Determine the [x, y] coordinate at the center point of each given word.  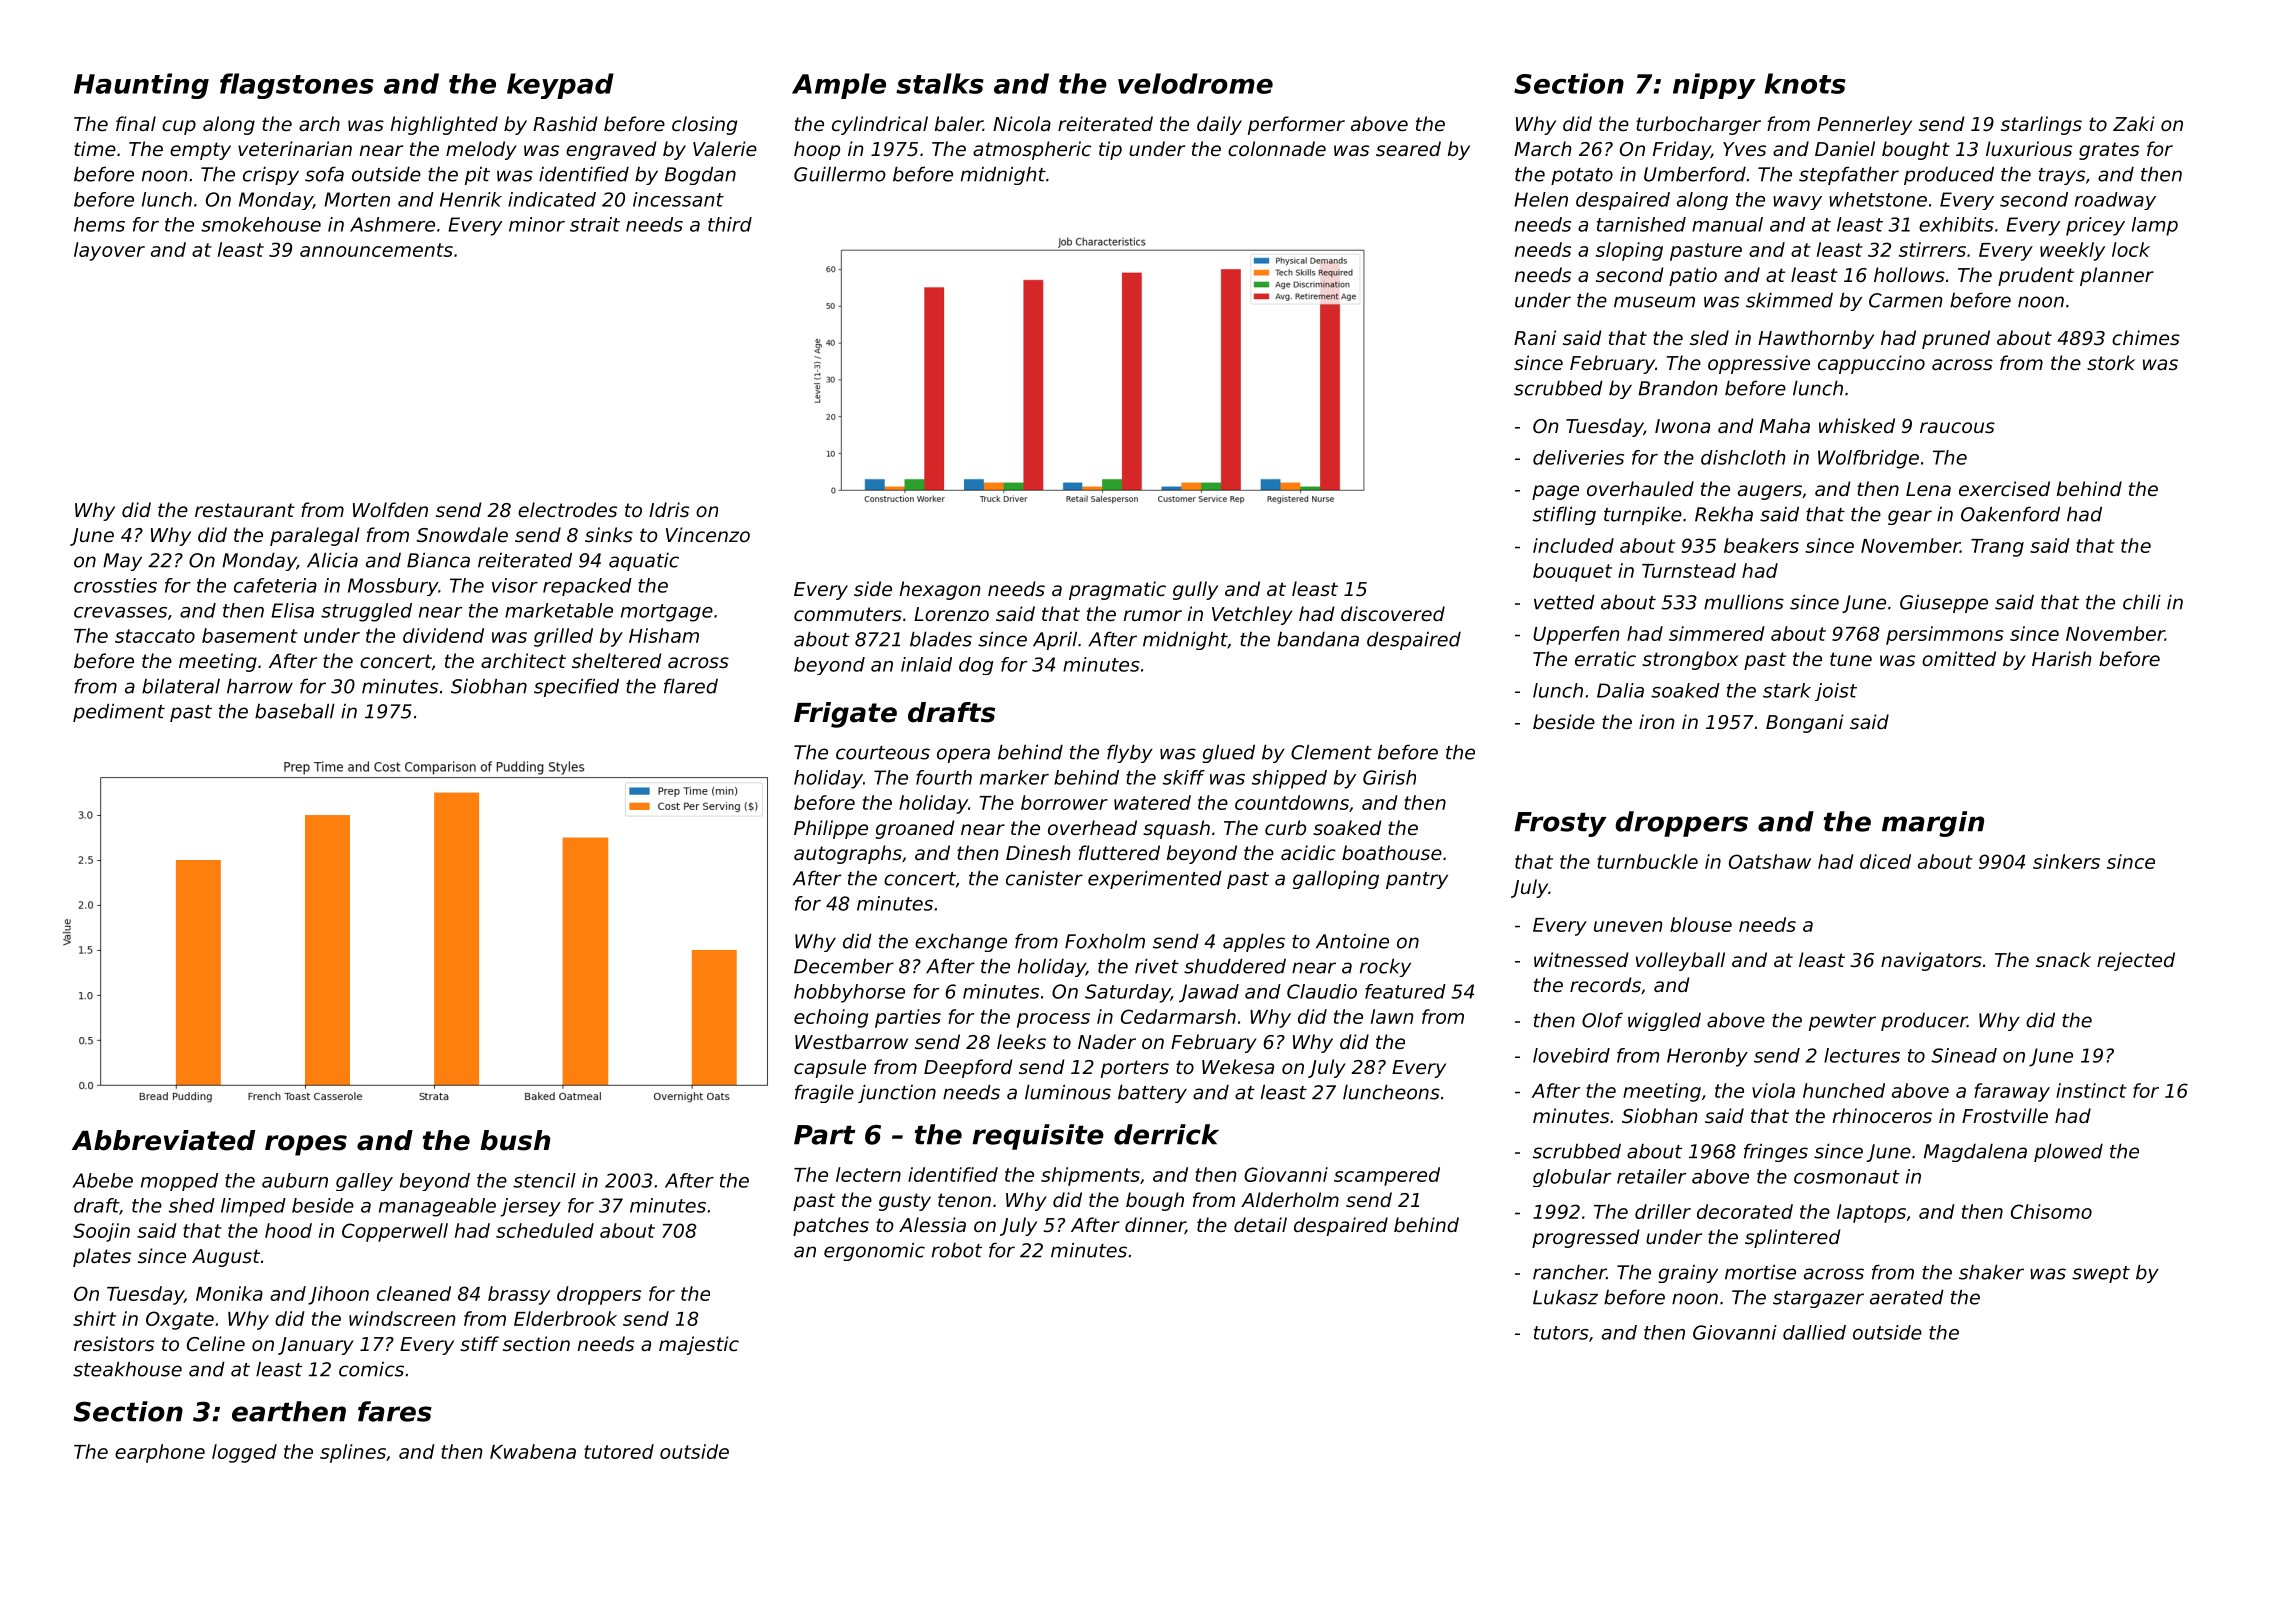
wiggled [1664, 1021]
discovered [1393, 613]
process [1053, 1020]
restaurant [245, 510]
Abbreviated [163, 1140]
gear [1910, 517]
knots [1805, 83]
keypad [560, 86]
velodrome [1195, 83]
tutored [619, 1451]
